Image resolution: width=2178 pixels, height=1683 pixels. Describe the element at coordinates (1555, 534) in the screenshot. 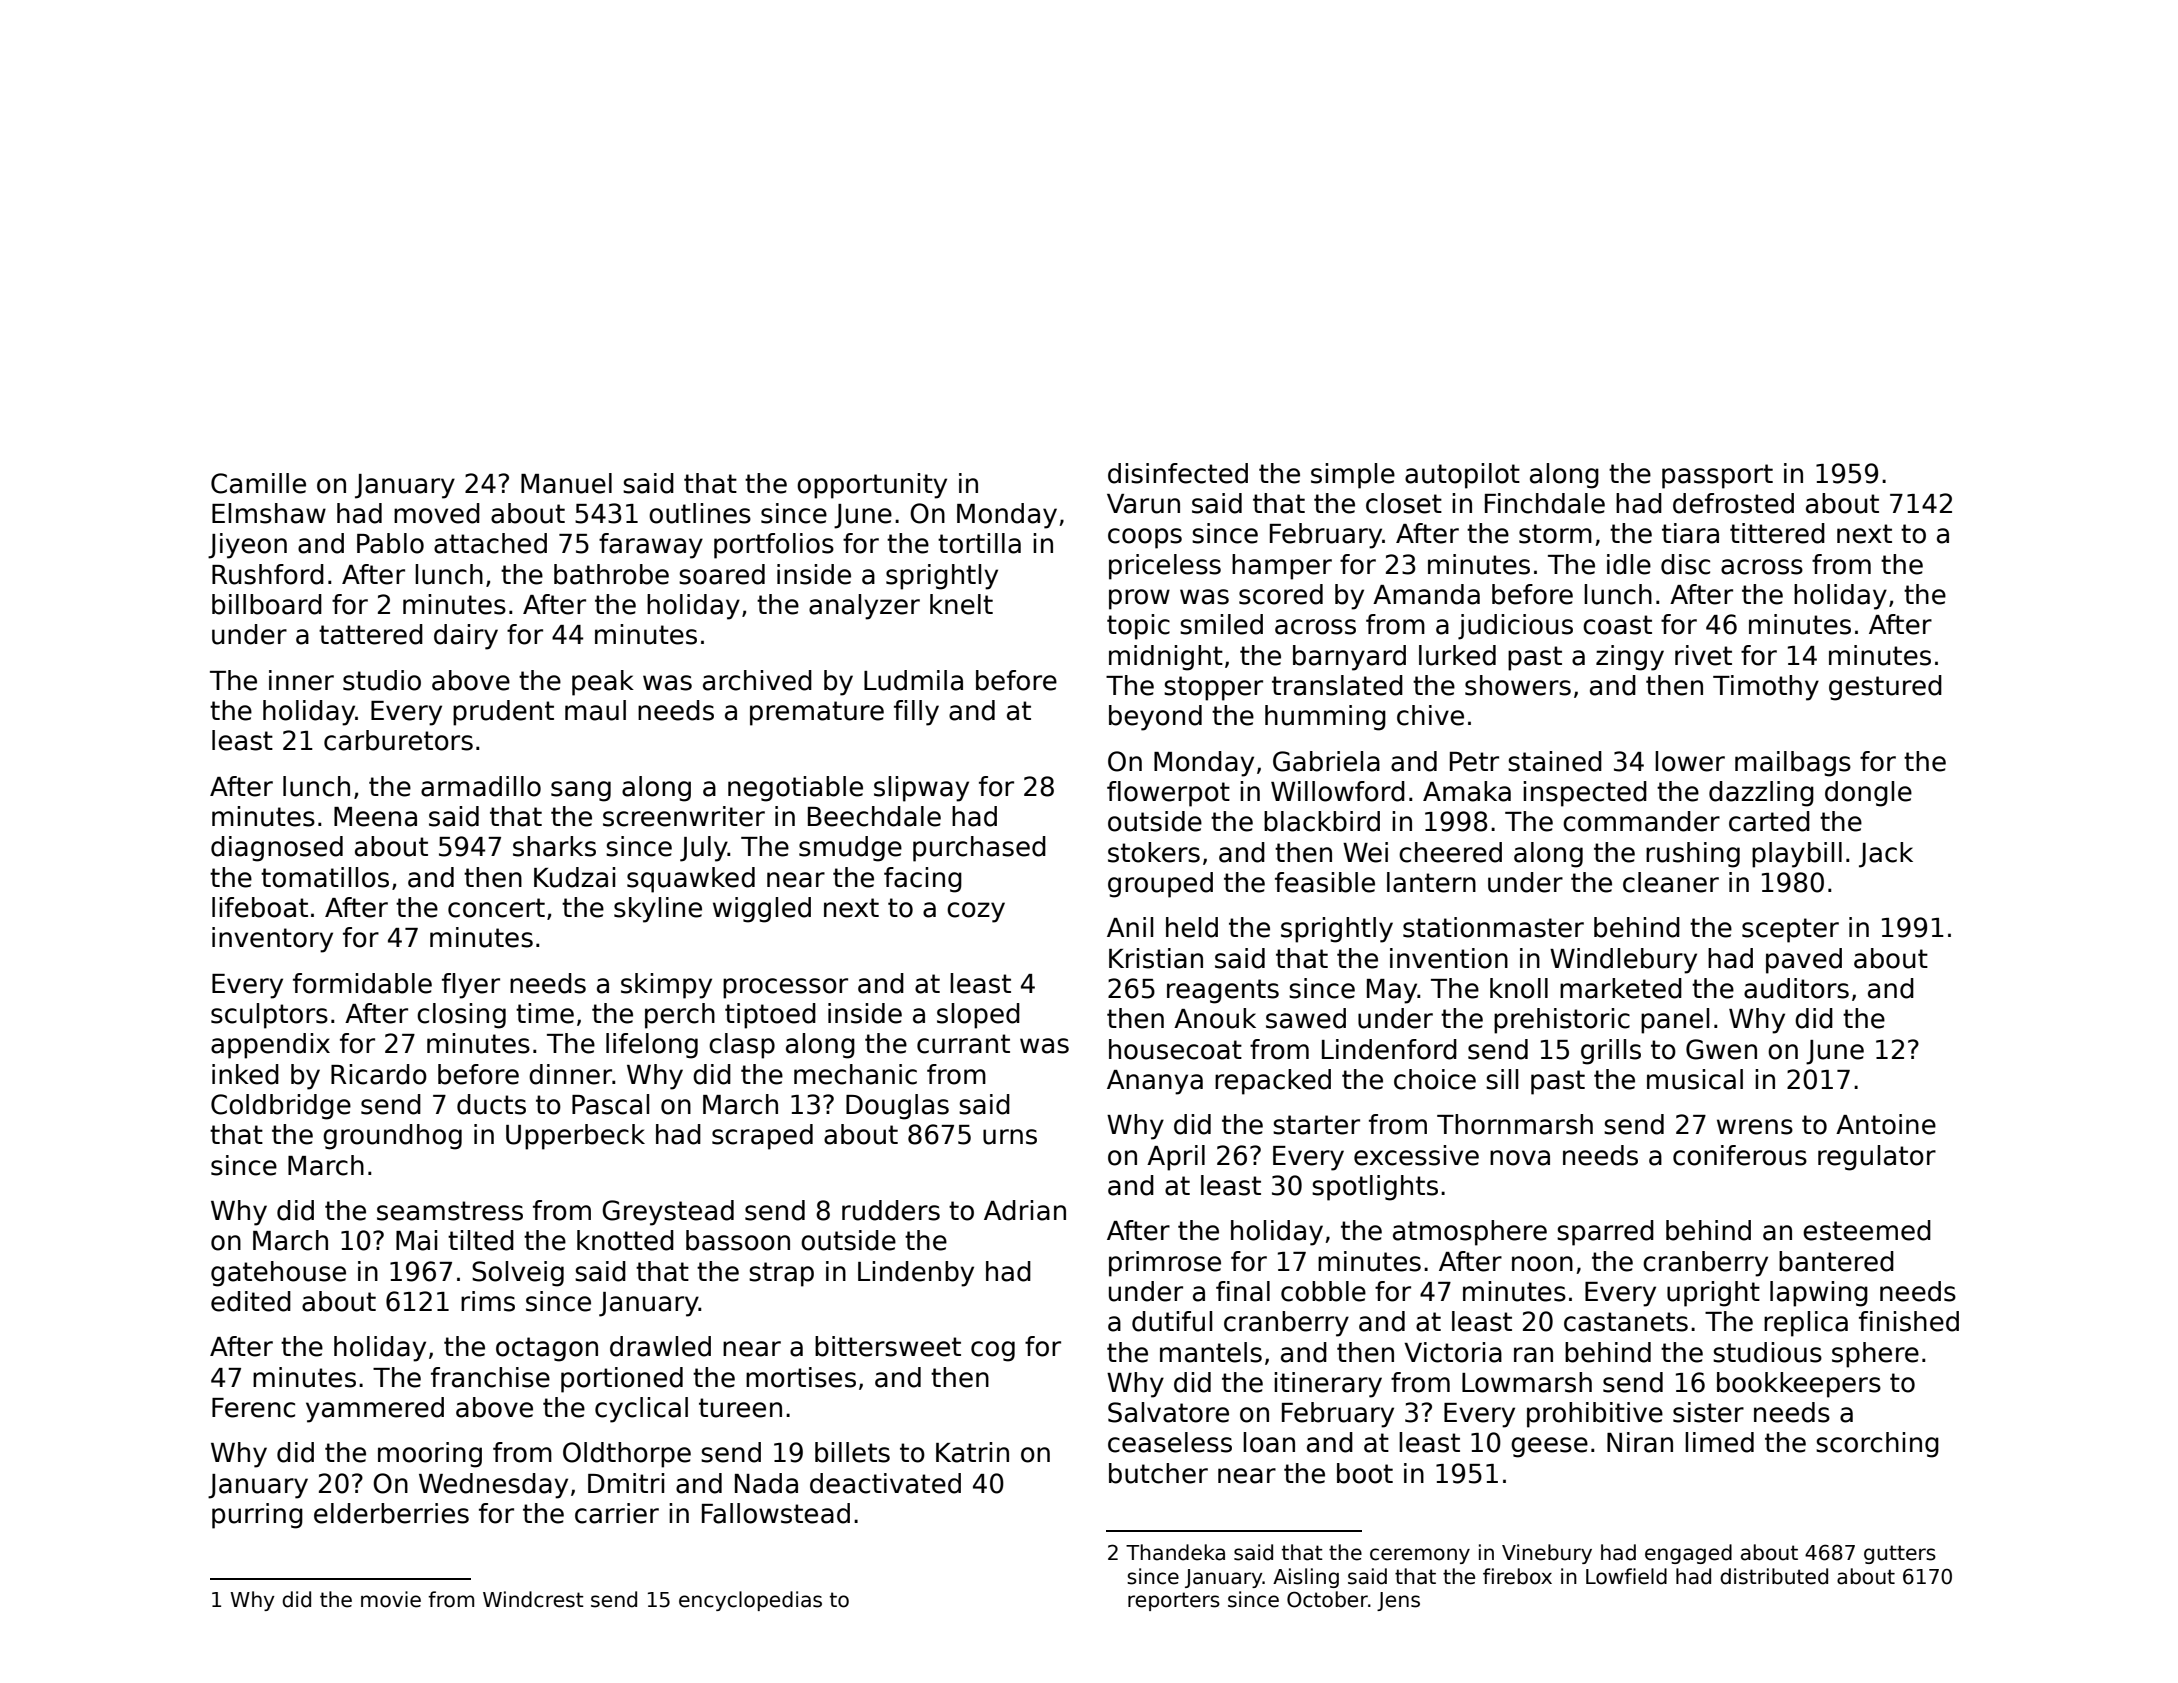

I see `storm` at that location.
